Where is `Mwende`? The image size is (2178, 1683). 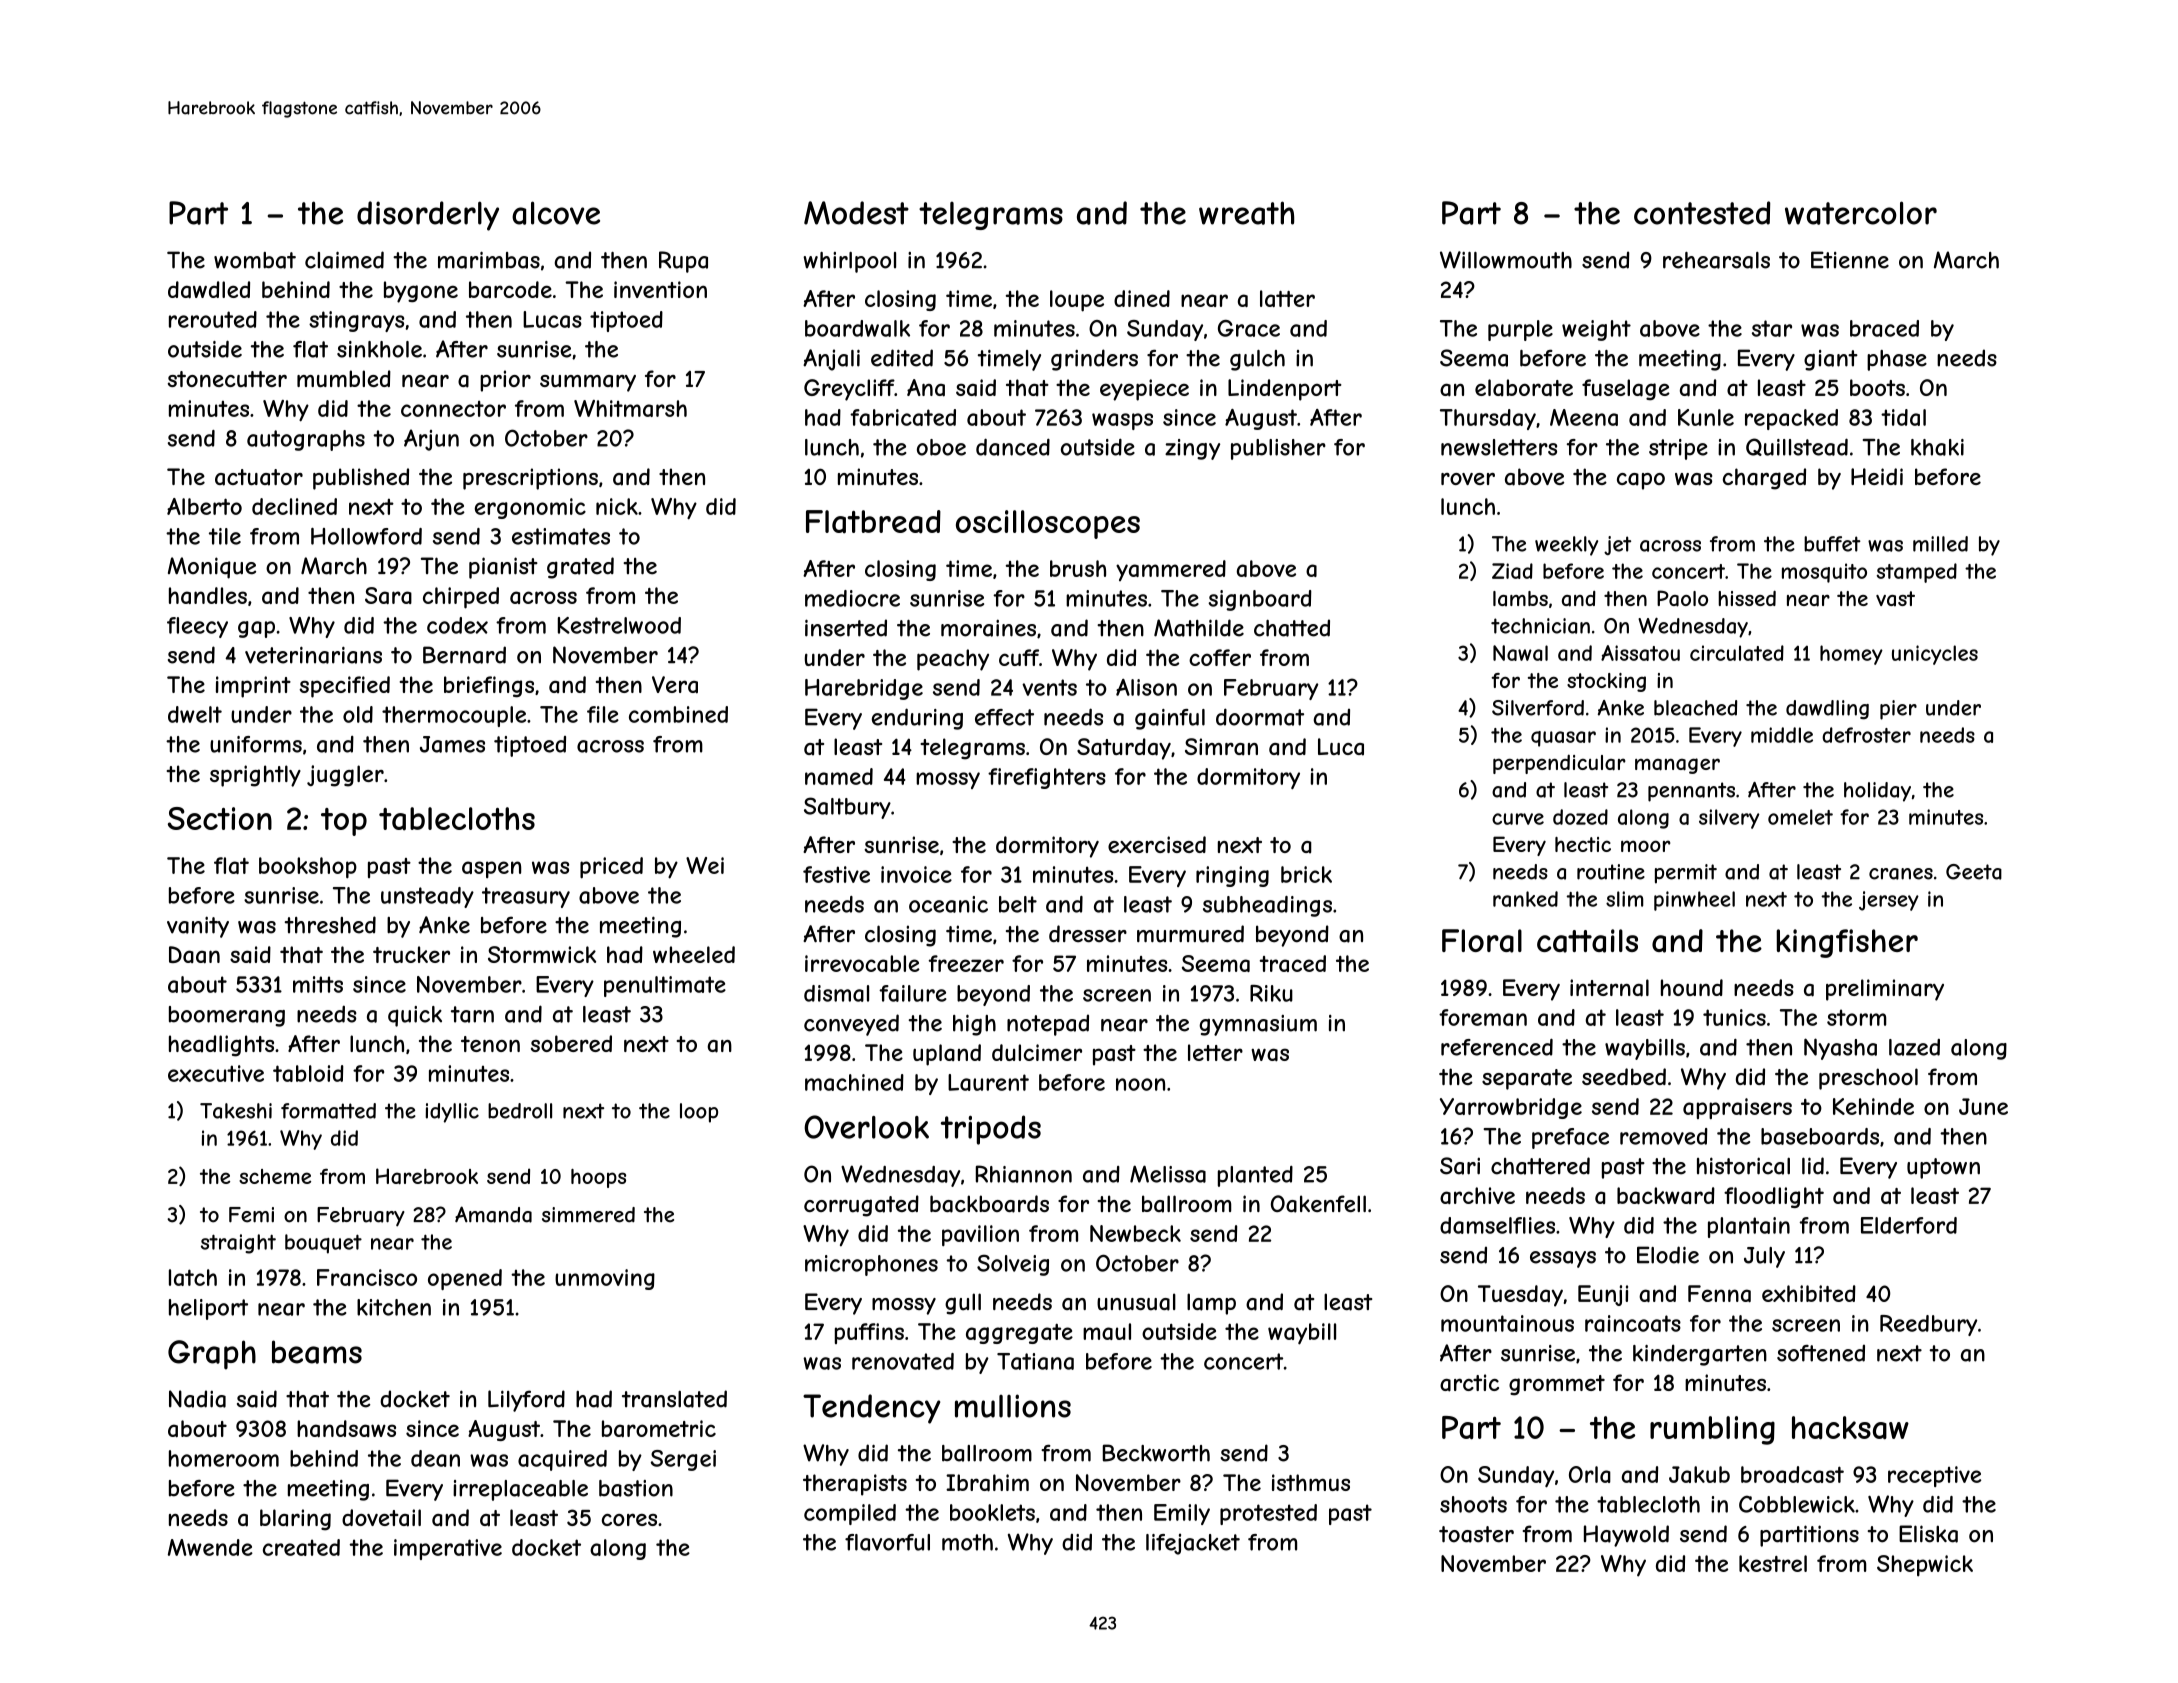
Mwende is located at coordinates (210, 1547).
